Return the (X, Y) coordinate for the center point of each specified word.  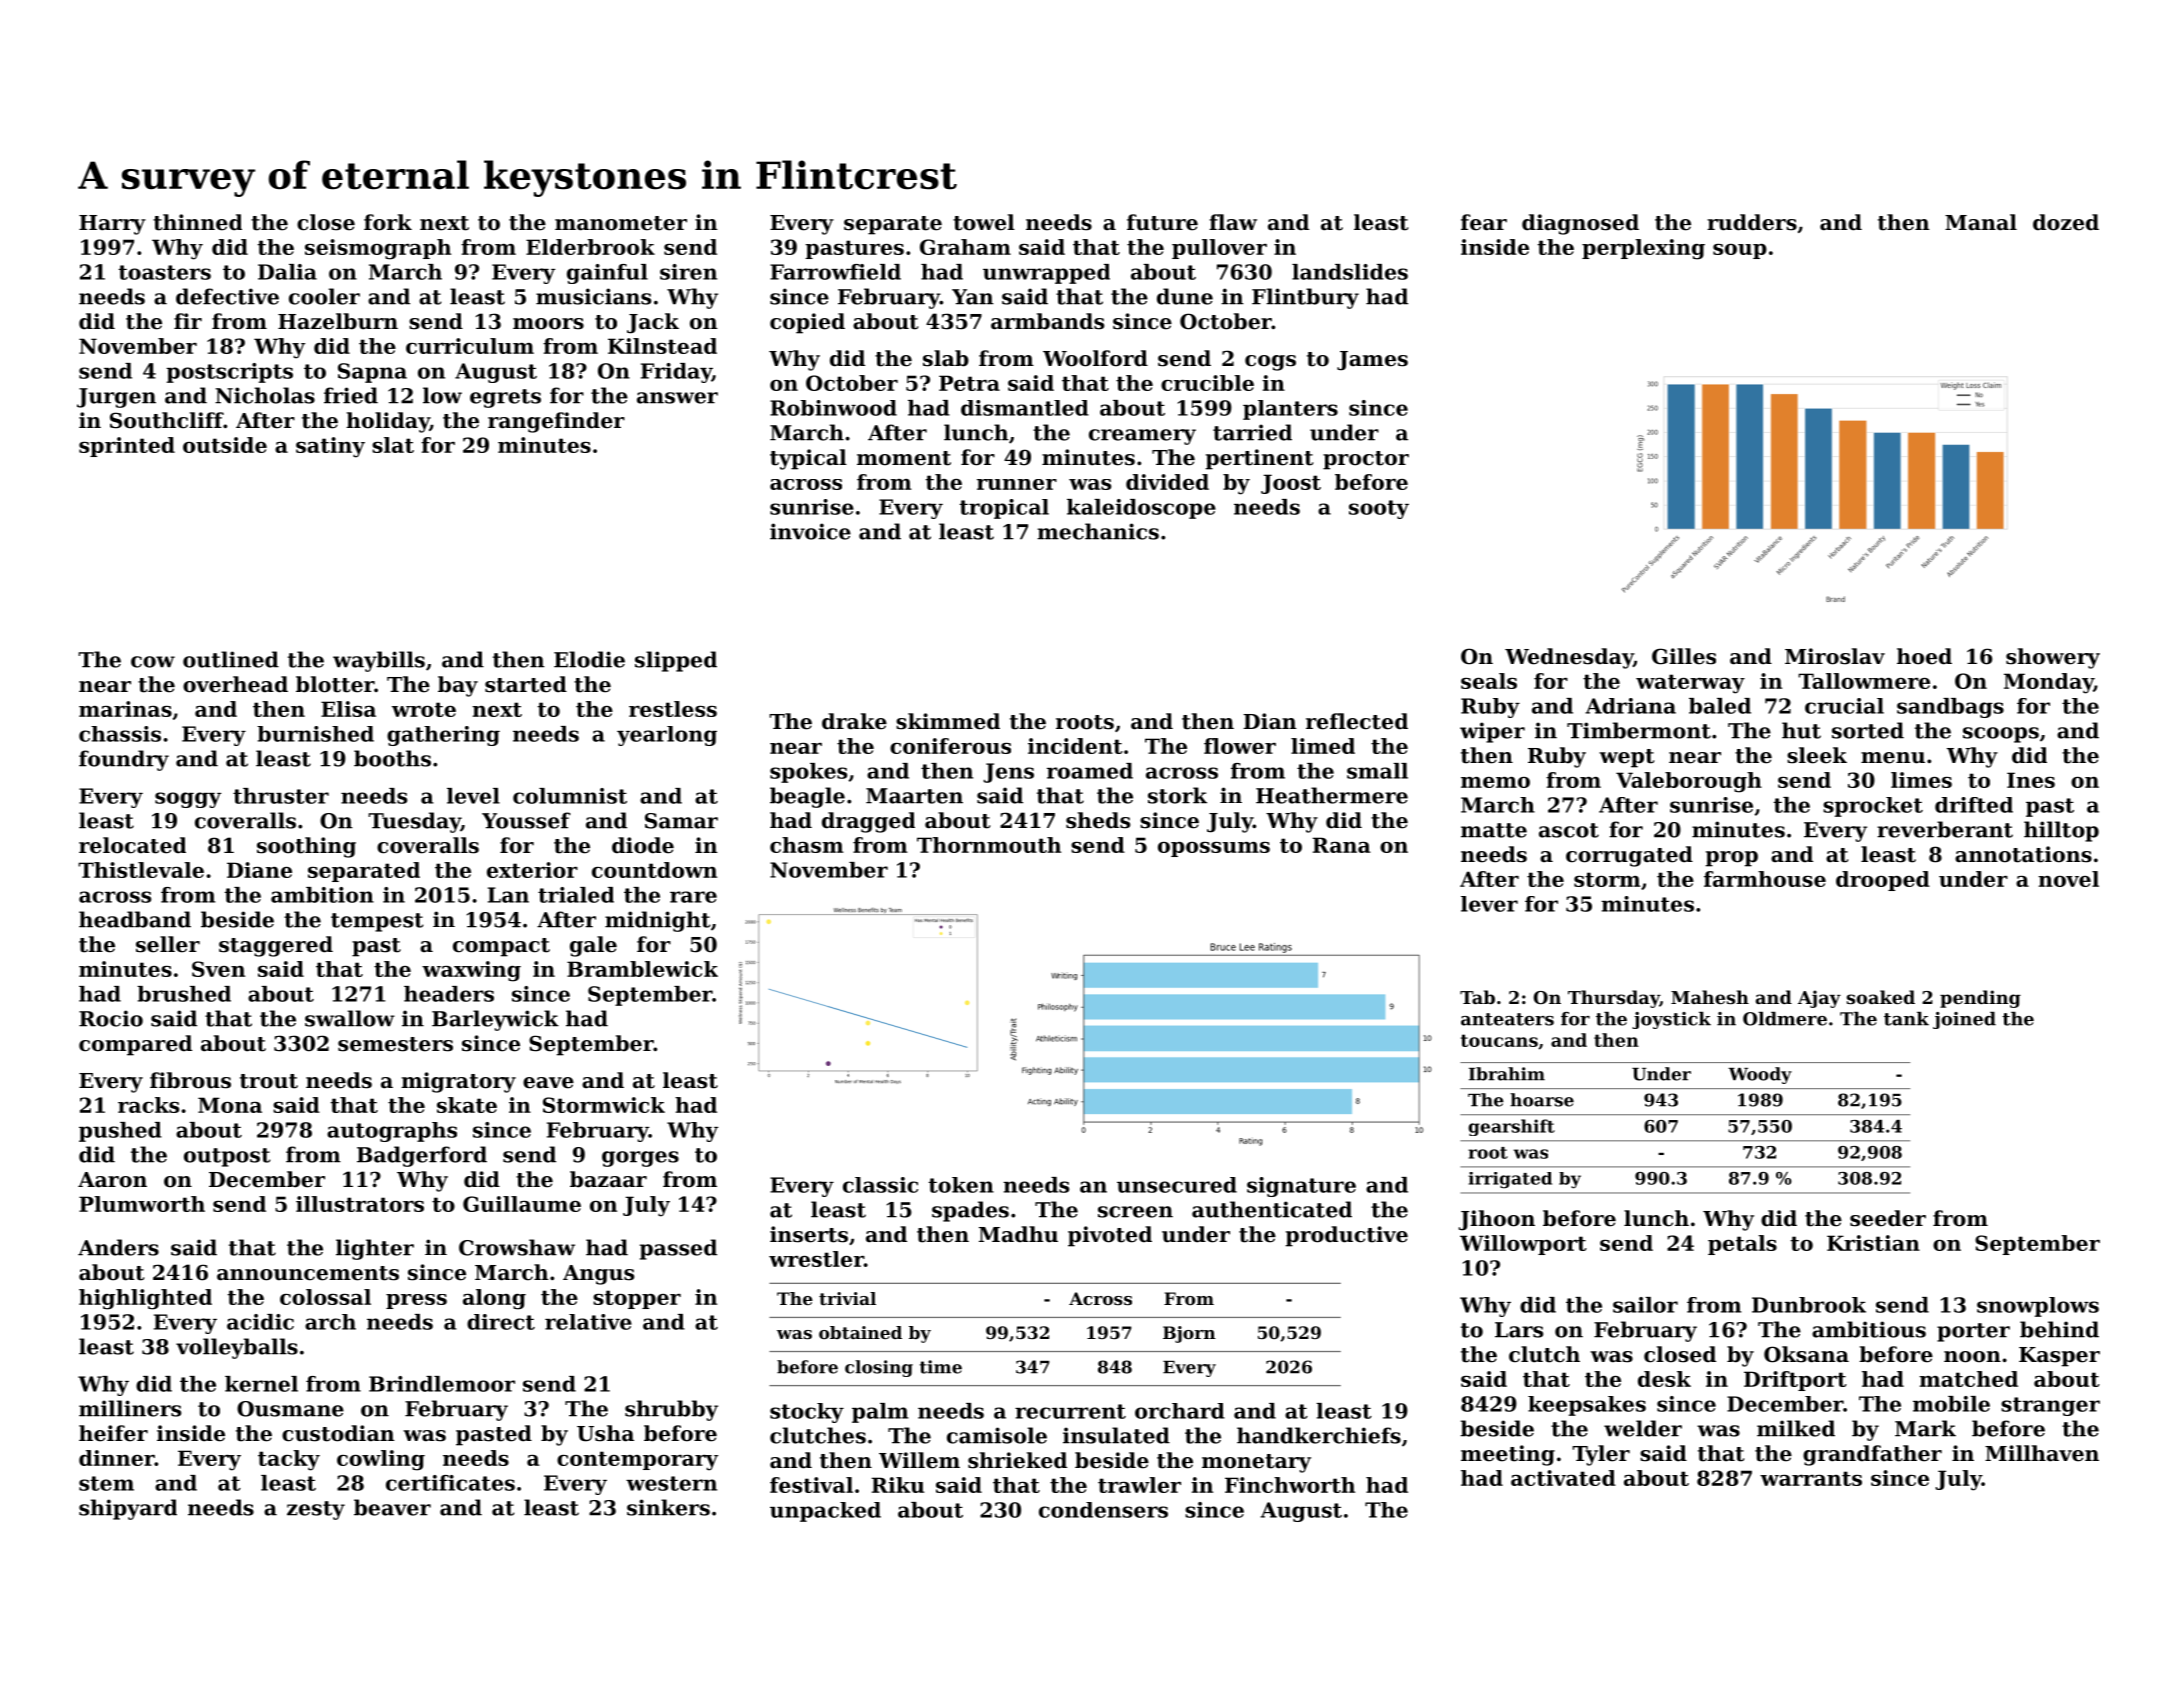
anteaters (1507, 1019)
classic (880, 1185)
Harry (112, 225)
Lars (1519, 1330)
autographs (392, 1132)
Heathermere (1332, 795)
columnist (570, 796)
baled (1720, 706)
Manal (1981, 222)
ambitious (1869, 1329)
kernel (261, 1384)
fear (1484, 222)
